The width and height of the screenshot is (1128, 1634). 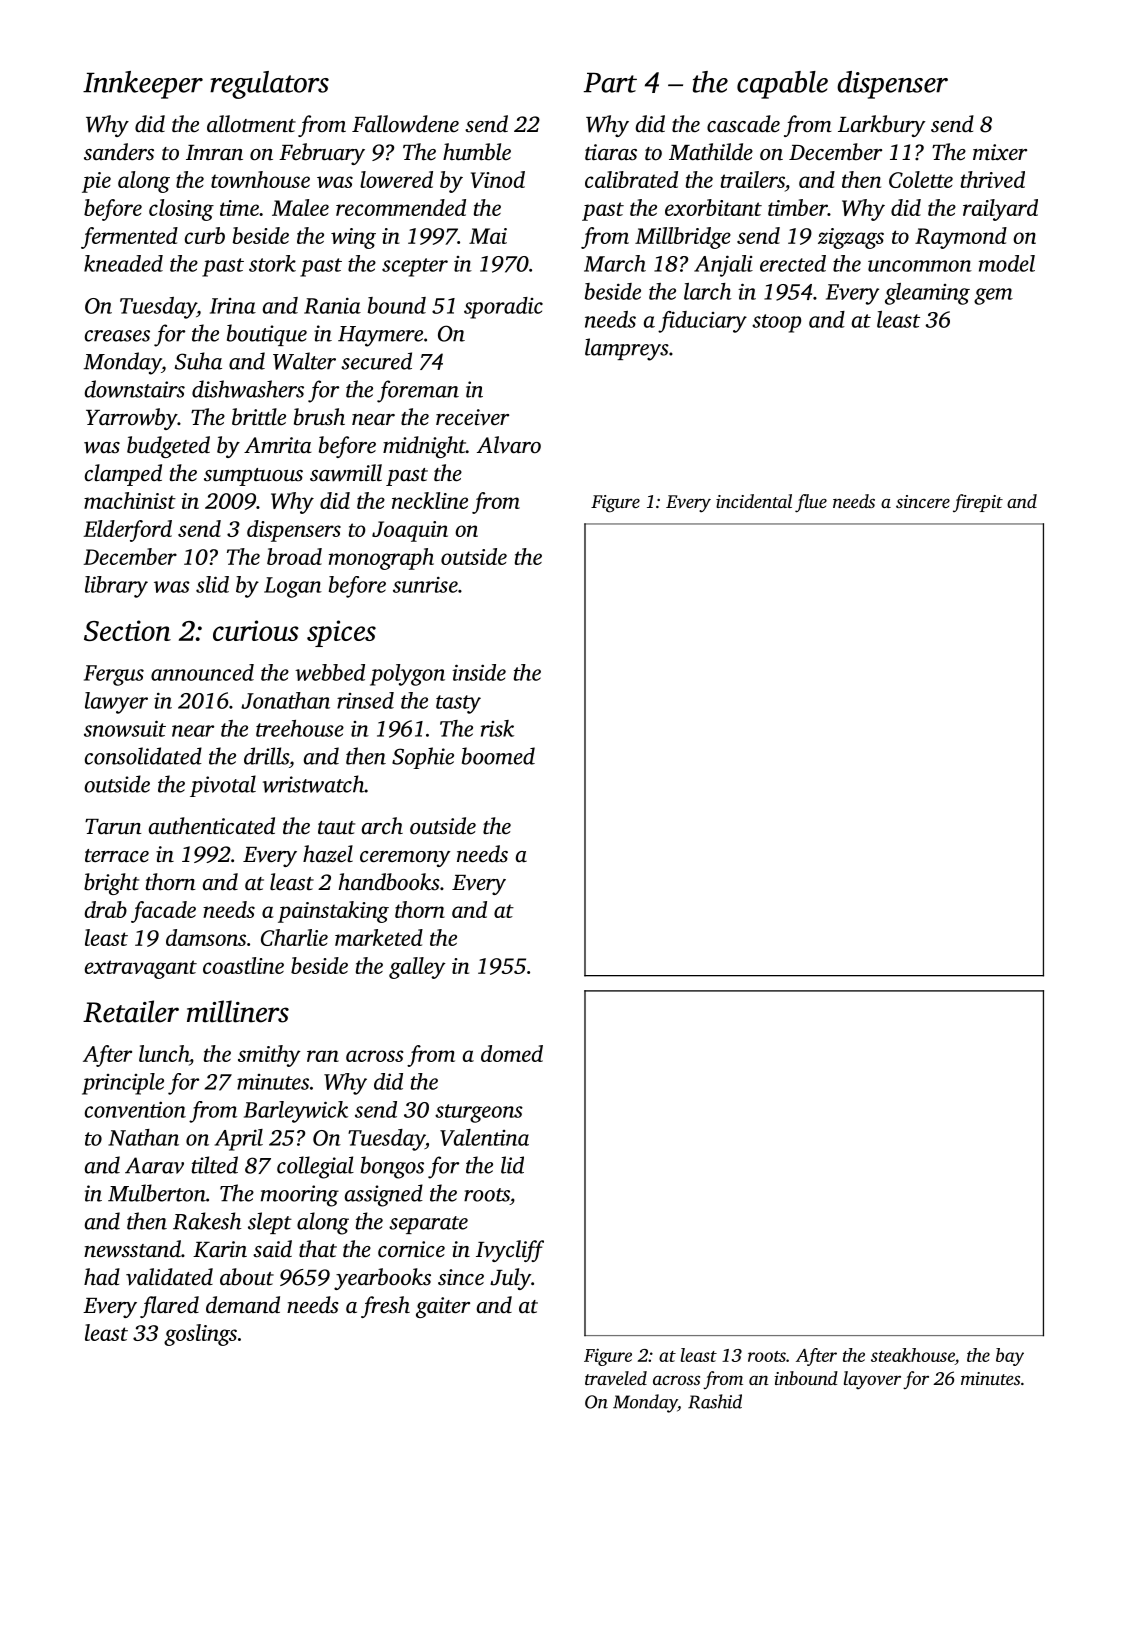 I want to click on firepit, so click(x=978, y=503).
